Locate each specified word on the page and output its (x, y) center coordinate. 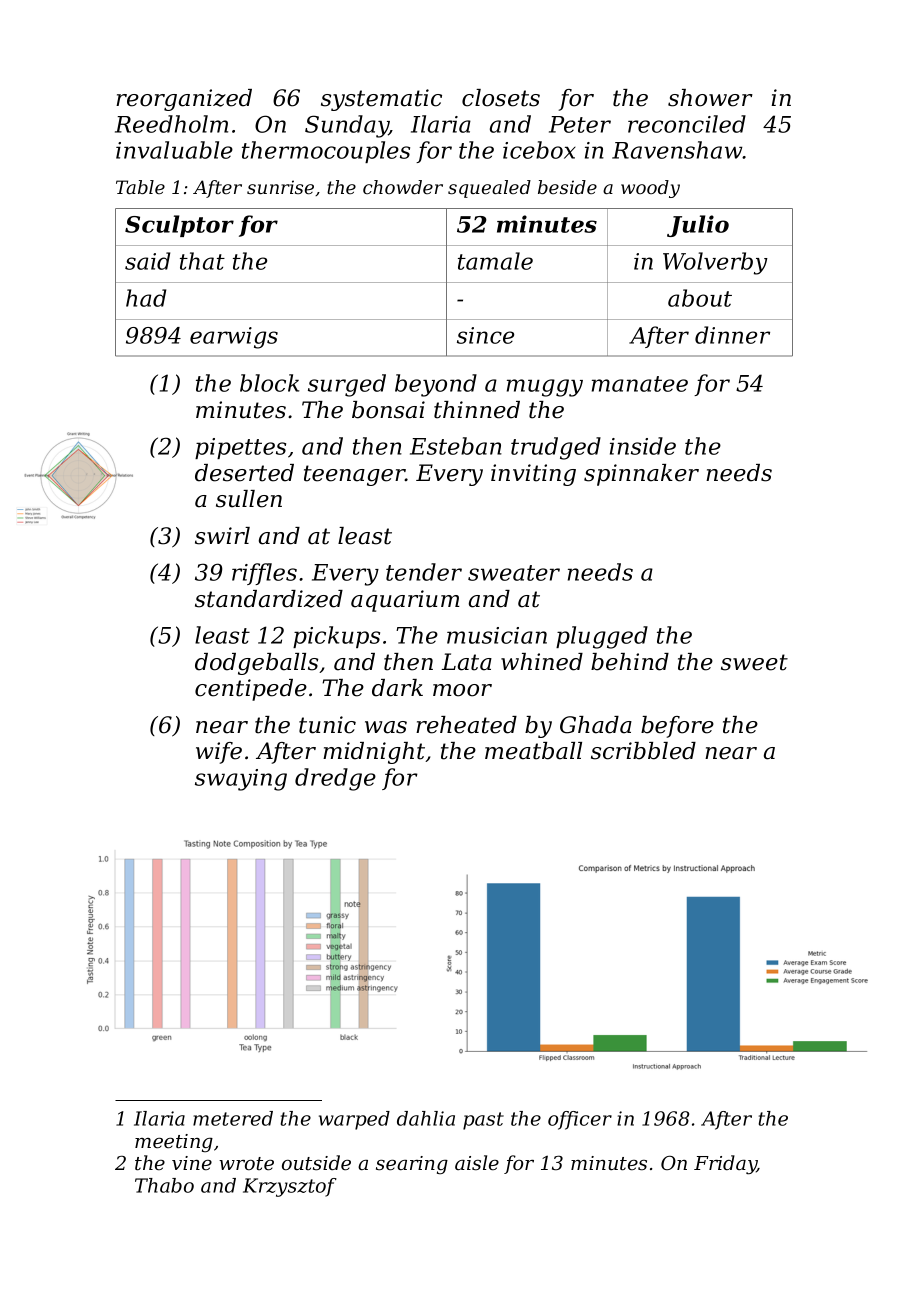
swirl (222, 536)
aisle (477, 1162)
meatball (533, 751)
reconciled (687, 124)
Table (140, 187)
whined (542, 662)
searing (412, 1165)
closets (501, 98)
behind (630, 662)
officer (580, 1120)
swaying (241, 780)
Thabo (164, 1185)
